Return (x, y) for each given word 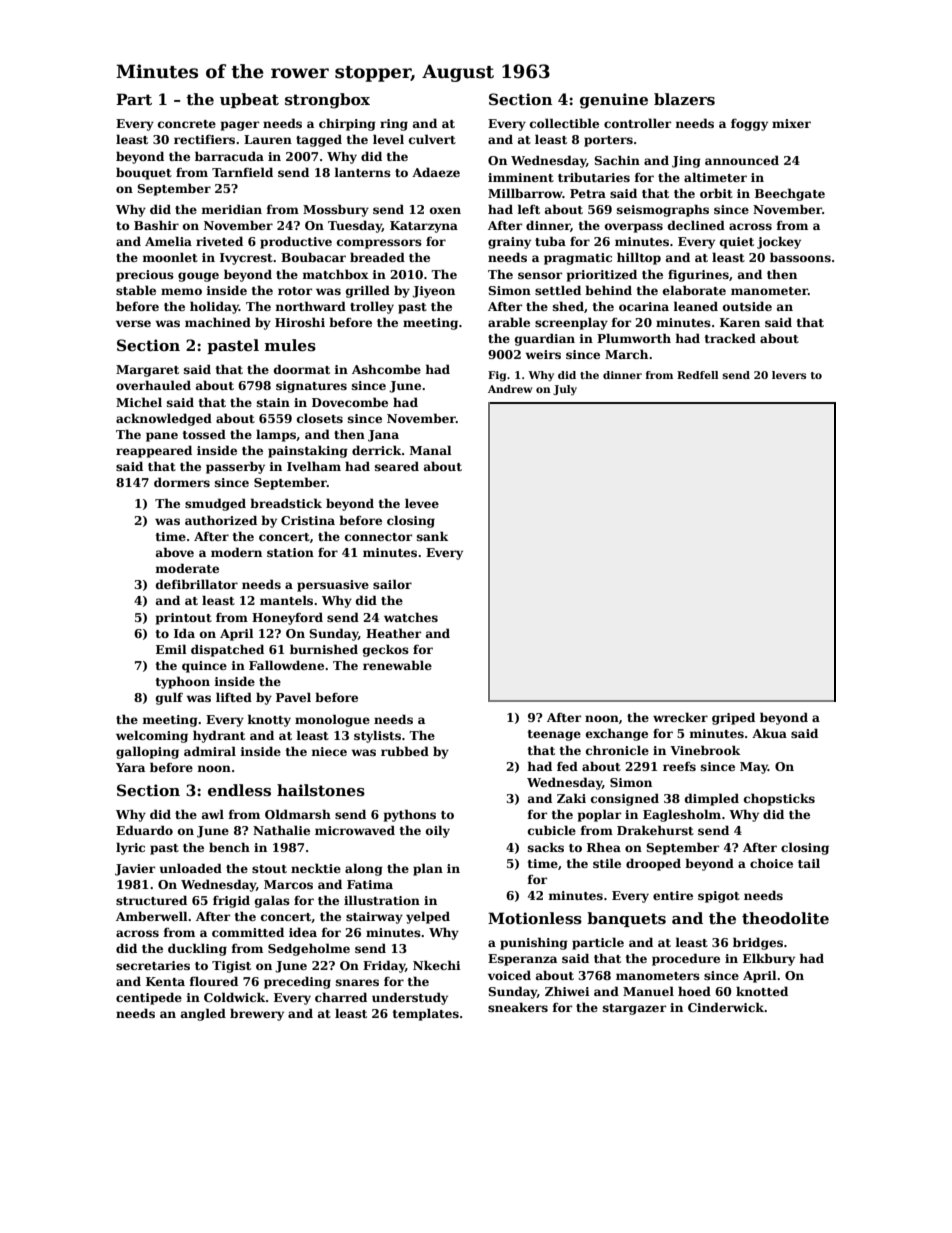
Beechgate (790, 194)
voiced (509, 975)
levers (789, 375)
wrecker (680, 717)
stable (136, 290)
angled (203, 1014)
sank (432, 536)
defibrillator (197, 584)
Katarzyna (424, 227)
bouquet (144, 173)
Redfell (698, 375)
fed (567, 766)
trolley (372, 307)
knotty (269, 720)
